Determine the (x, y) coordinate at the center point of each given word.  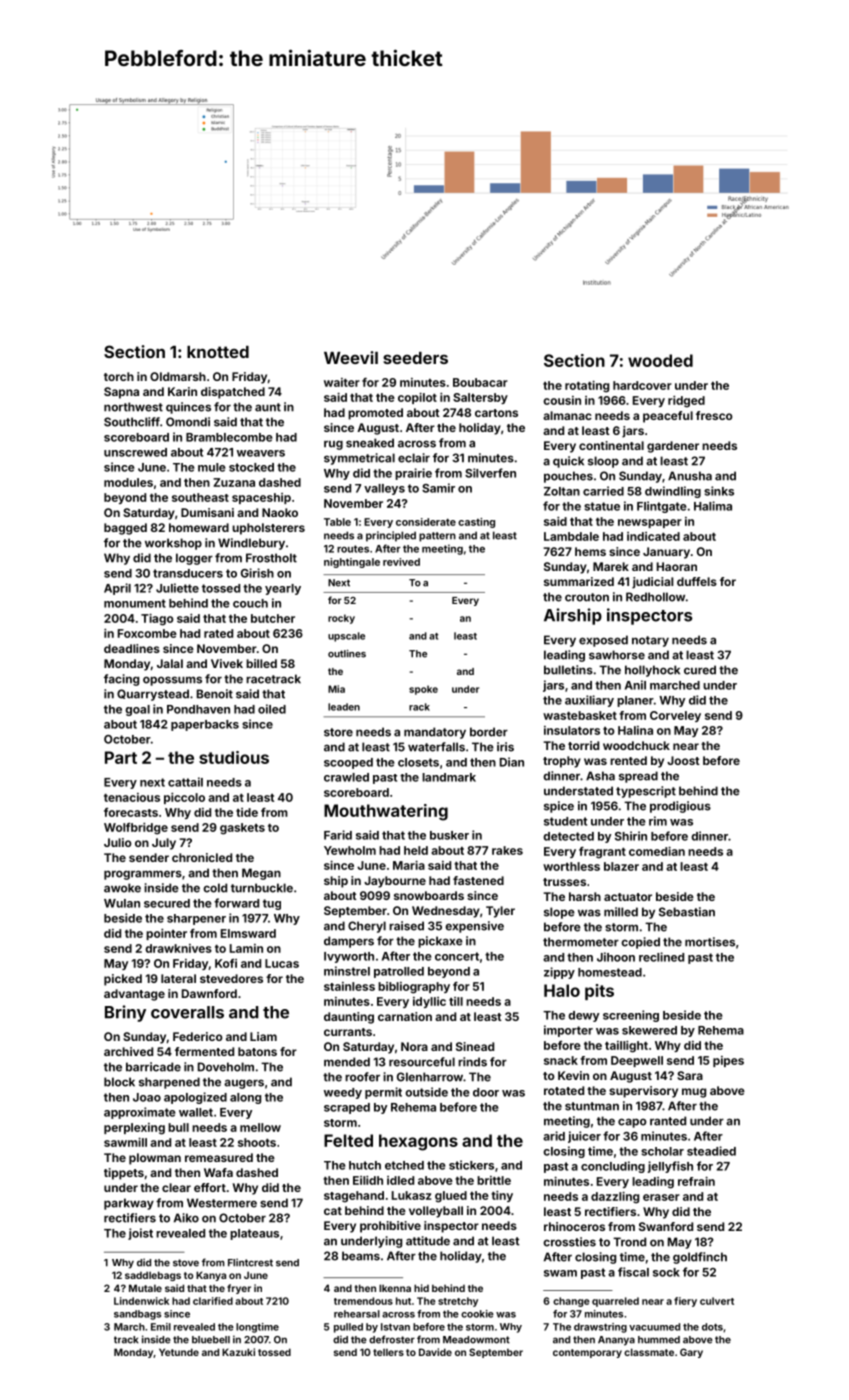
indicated (653, 536)
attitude (428, 1241)
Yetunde (179, 1352)
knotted (218, 352)
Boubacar (480, 382)
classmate (649, 1352)
